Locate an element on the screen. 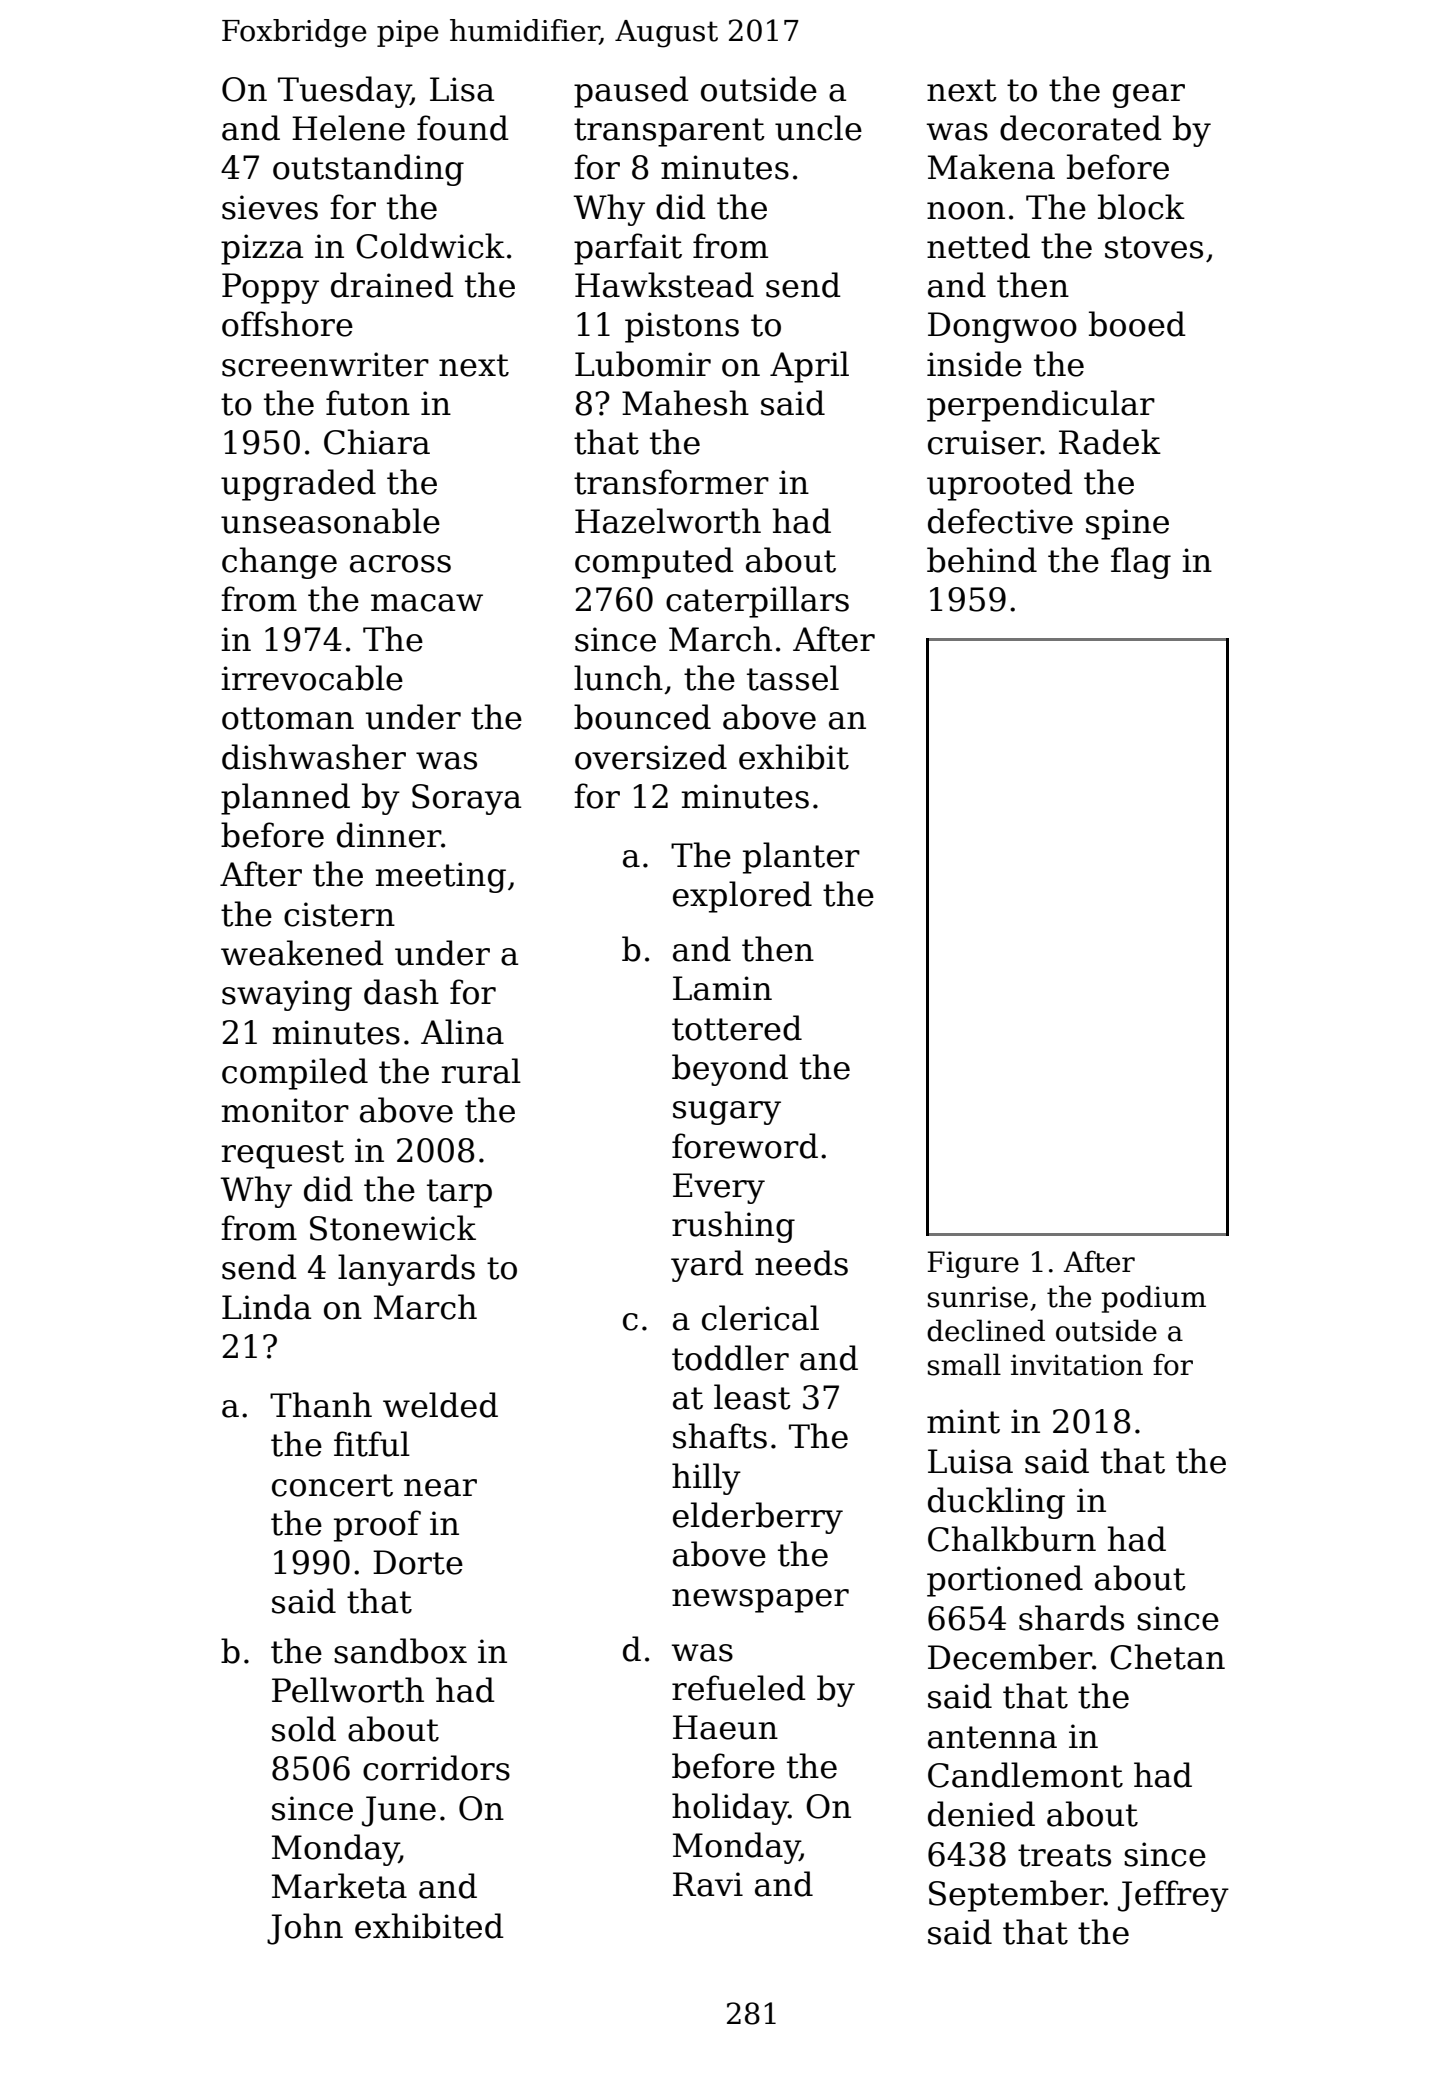  least is located at coordinates (752, 1397).
